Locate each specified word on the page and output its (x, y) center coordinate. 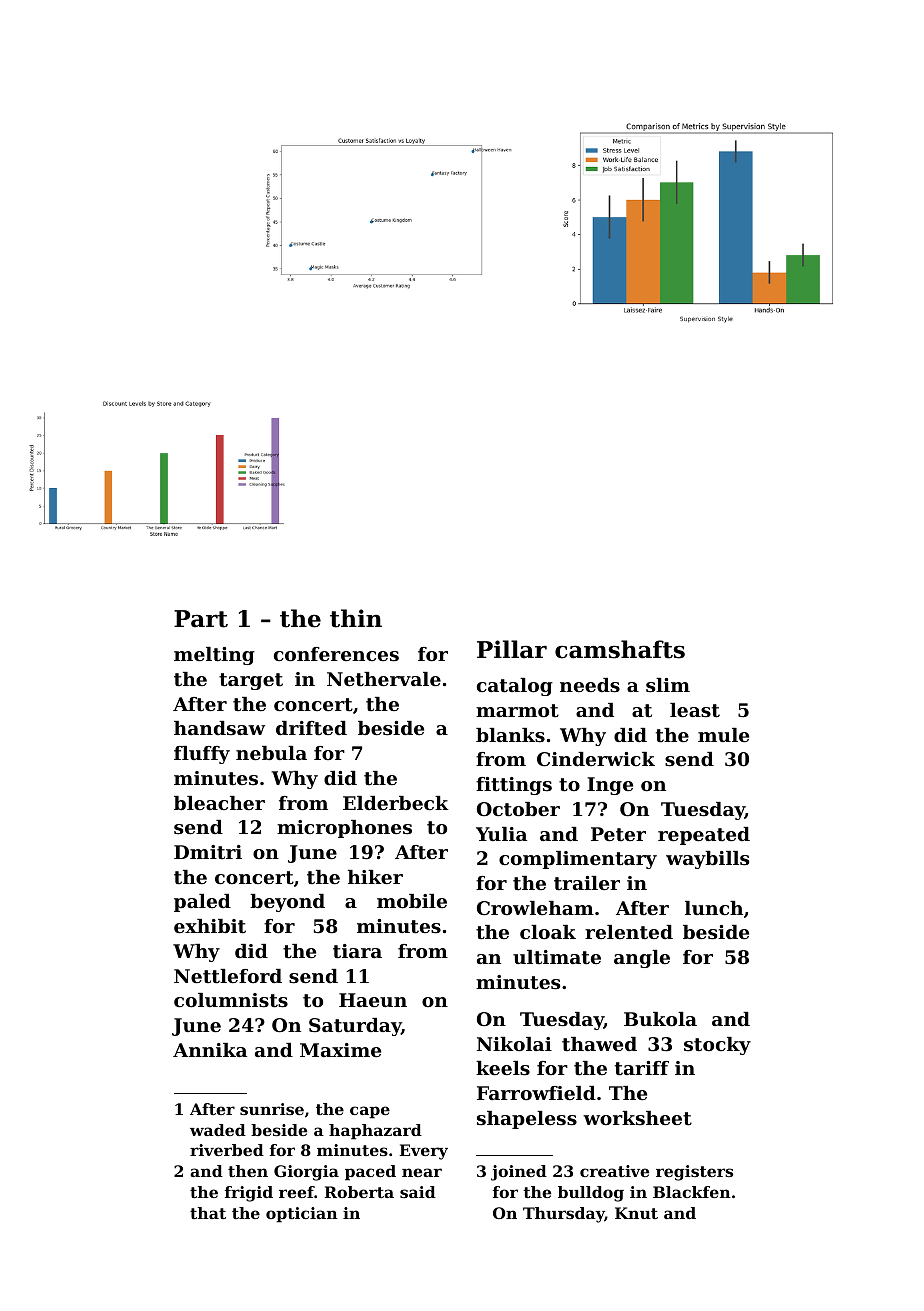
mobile (412, 901)
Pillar (512, 649)
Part (201, 619)
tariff (642, 1068)
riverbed (227, 1150)
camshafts (620, 649)
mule (723, 735)
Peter (618, 834)
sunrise (272, 1109)
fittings (514, 786)
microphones (344, 829)
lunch (714, 908)
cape (370, 1112)
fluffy (202, 755)
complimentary (578, 860)
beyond (287, 903)
